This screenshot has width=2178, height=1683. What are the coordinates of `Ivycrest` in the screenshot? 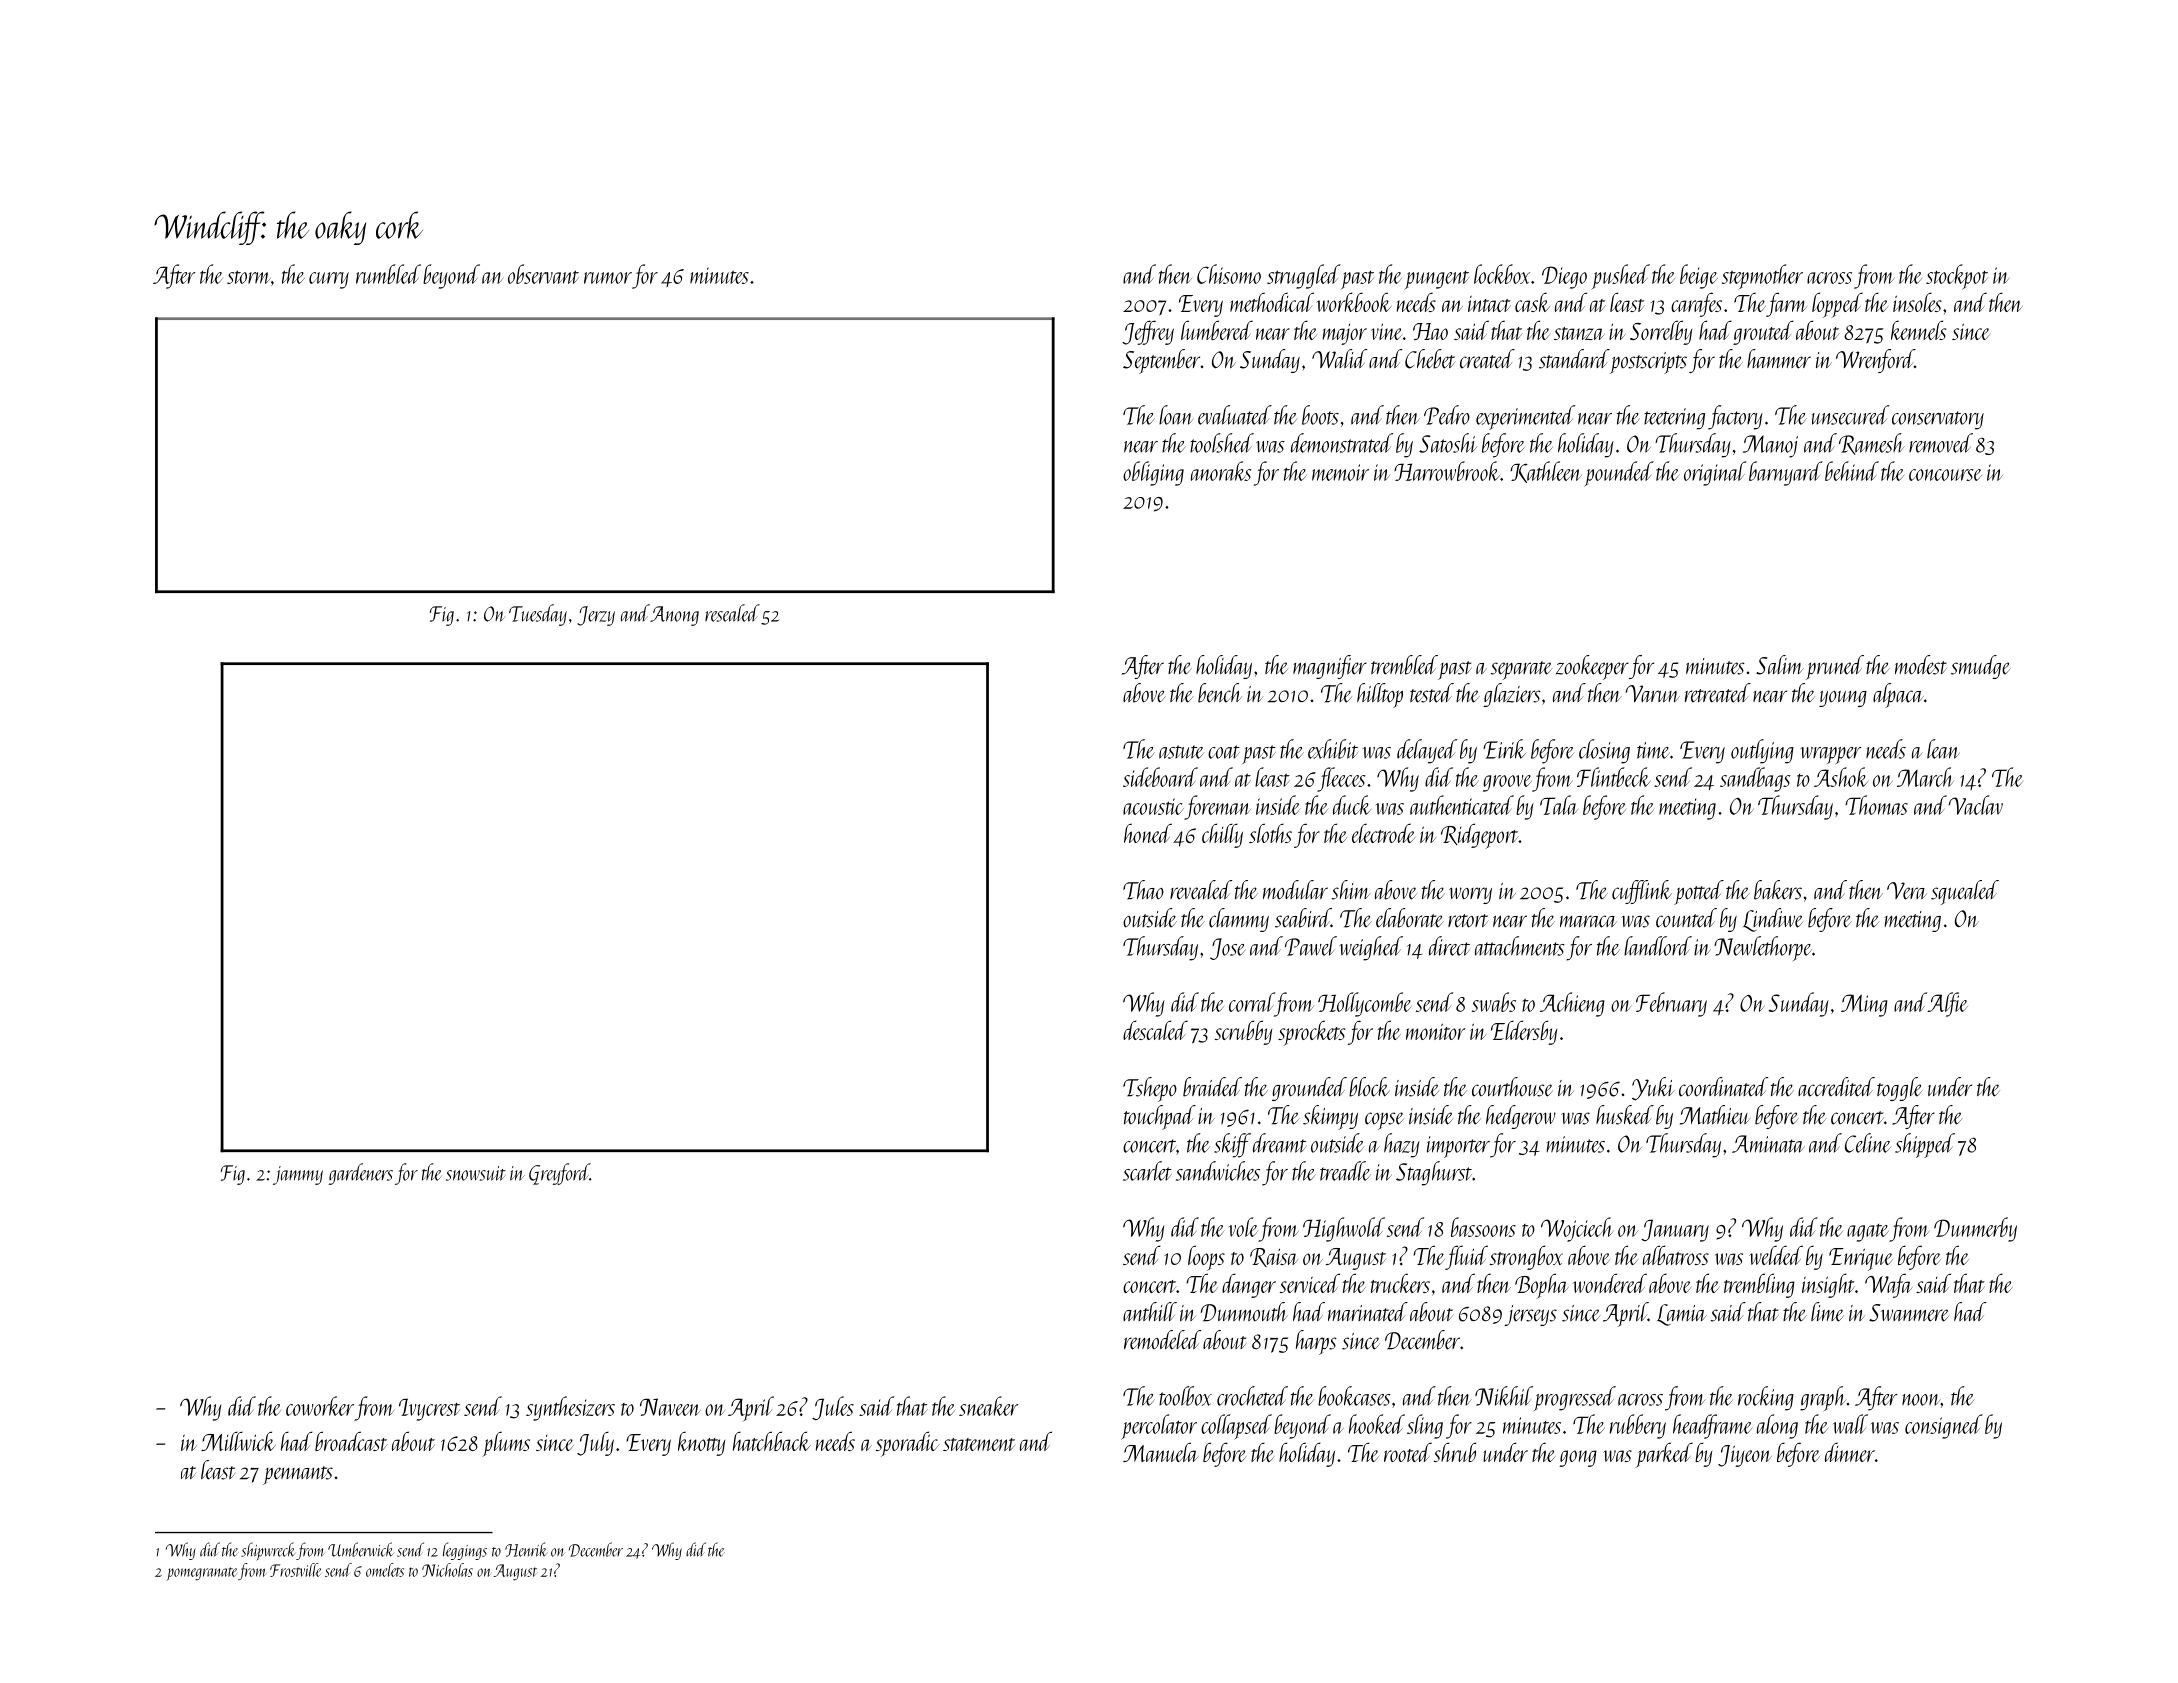 It's located at (429, 1409).
